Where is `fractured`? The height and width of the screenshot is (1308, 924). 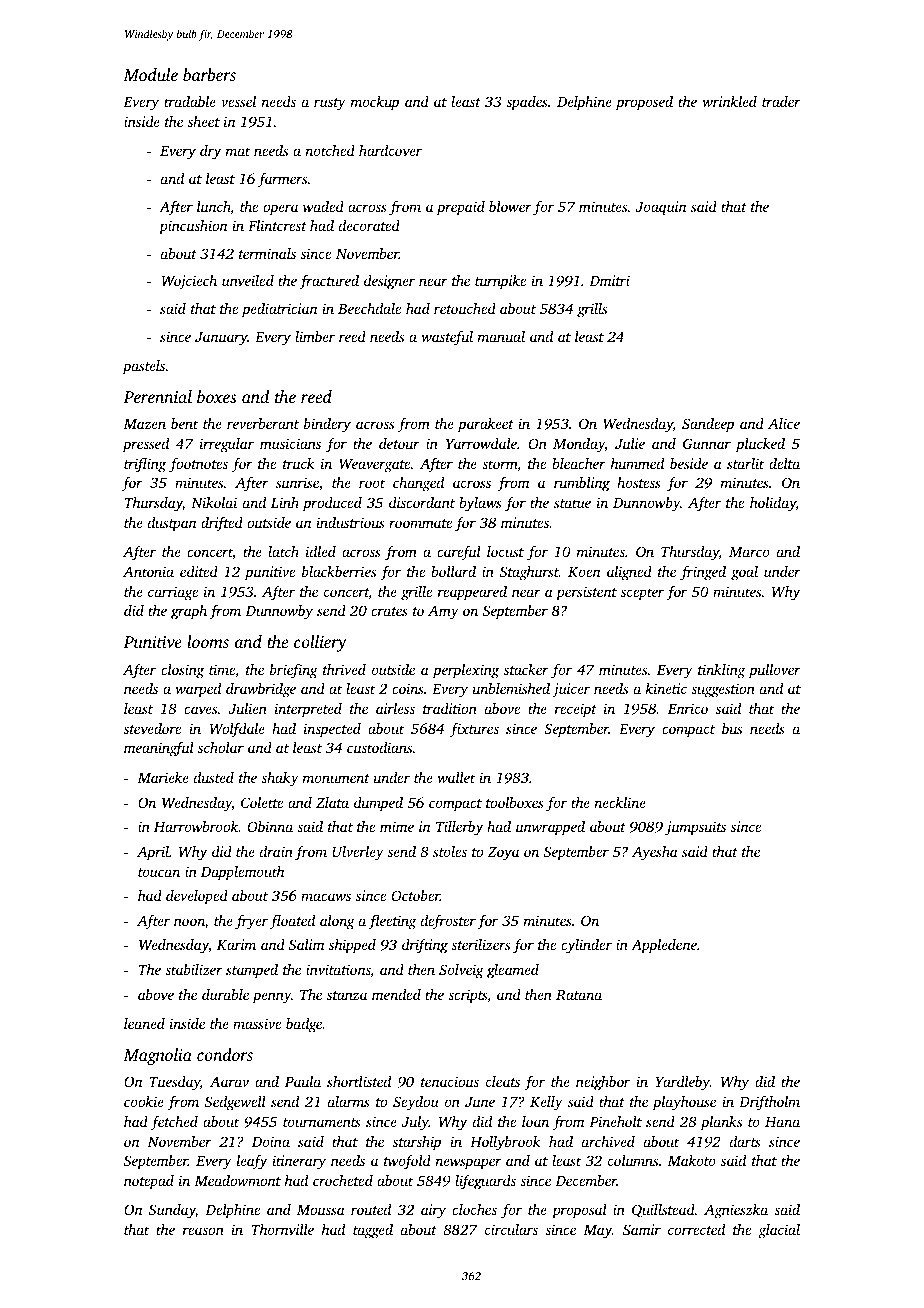
fractured is located at coordinates (329, 282).
